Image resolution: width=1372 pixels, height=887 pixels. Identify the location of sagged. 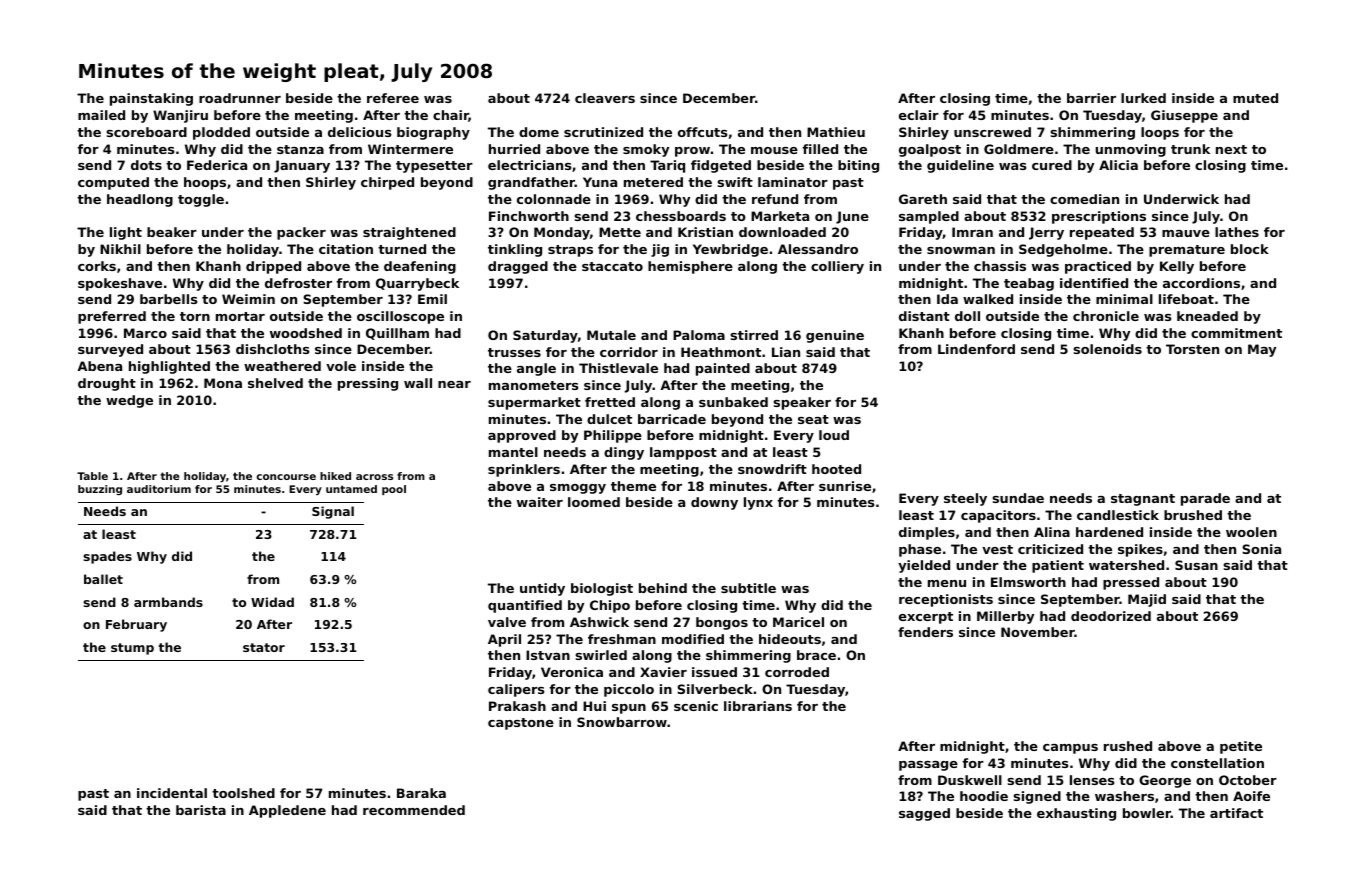
(924, 814).
